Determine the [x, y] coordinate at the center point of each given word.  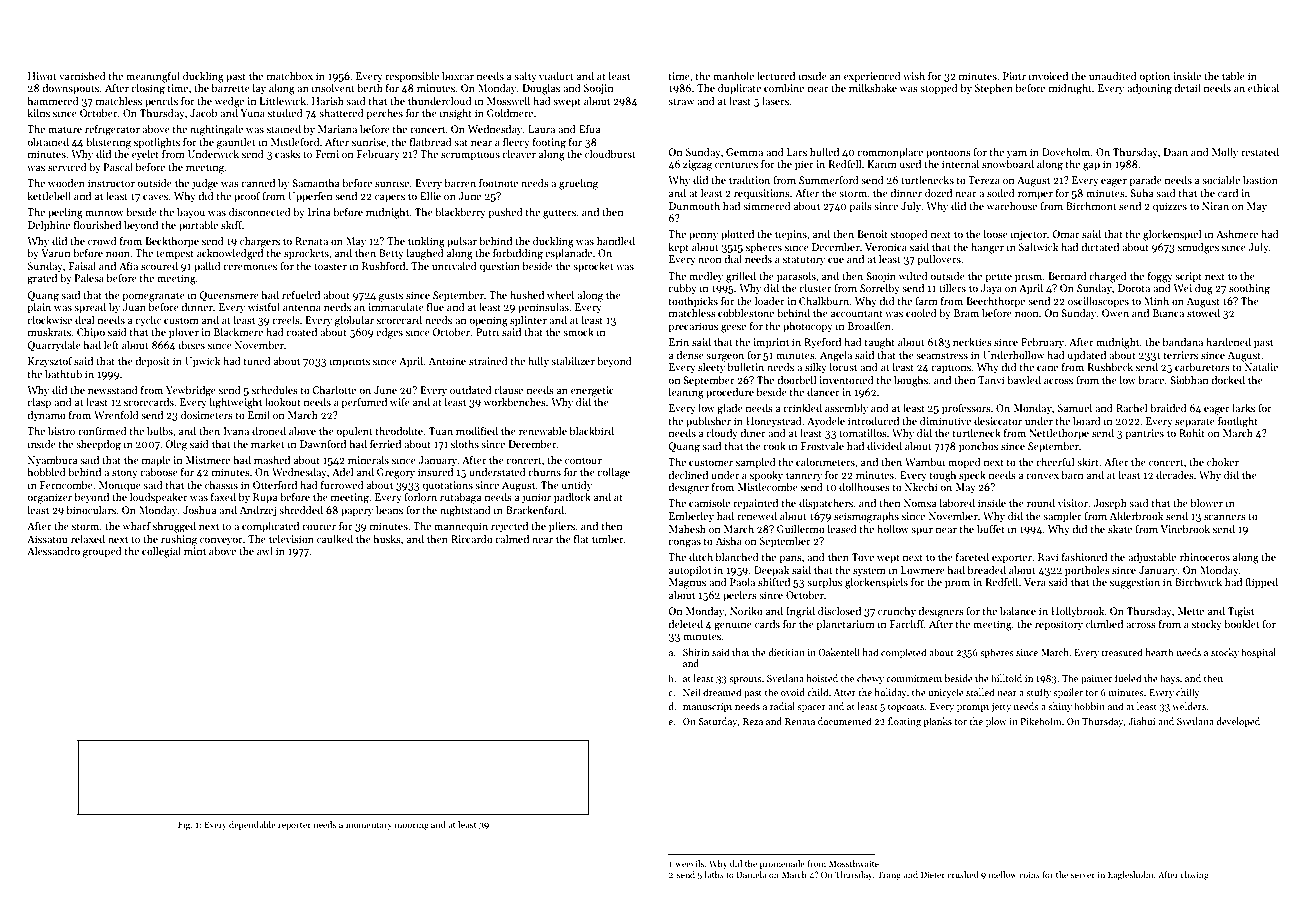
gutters [559, 214]
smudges [1198, 248]
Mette [1190, 611]
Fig [184, 825]
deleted [685, 624]
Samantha [316, 183]
